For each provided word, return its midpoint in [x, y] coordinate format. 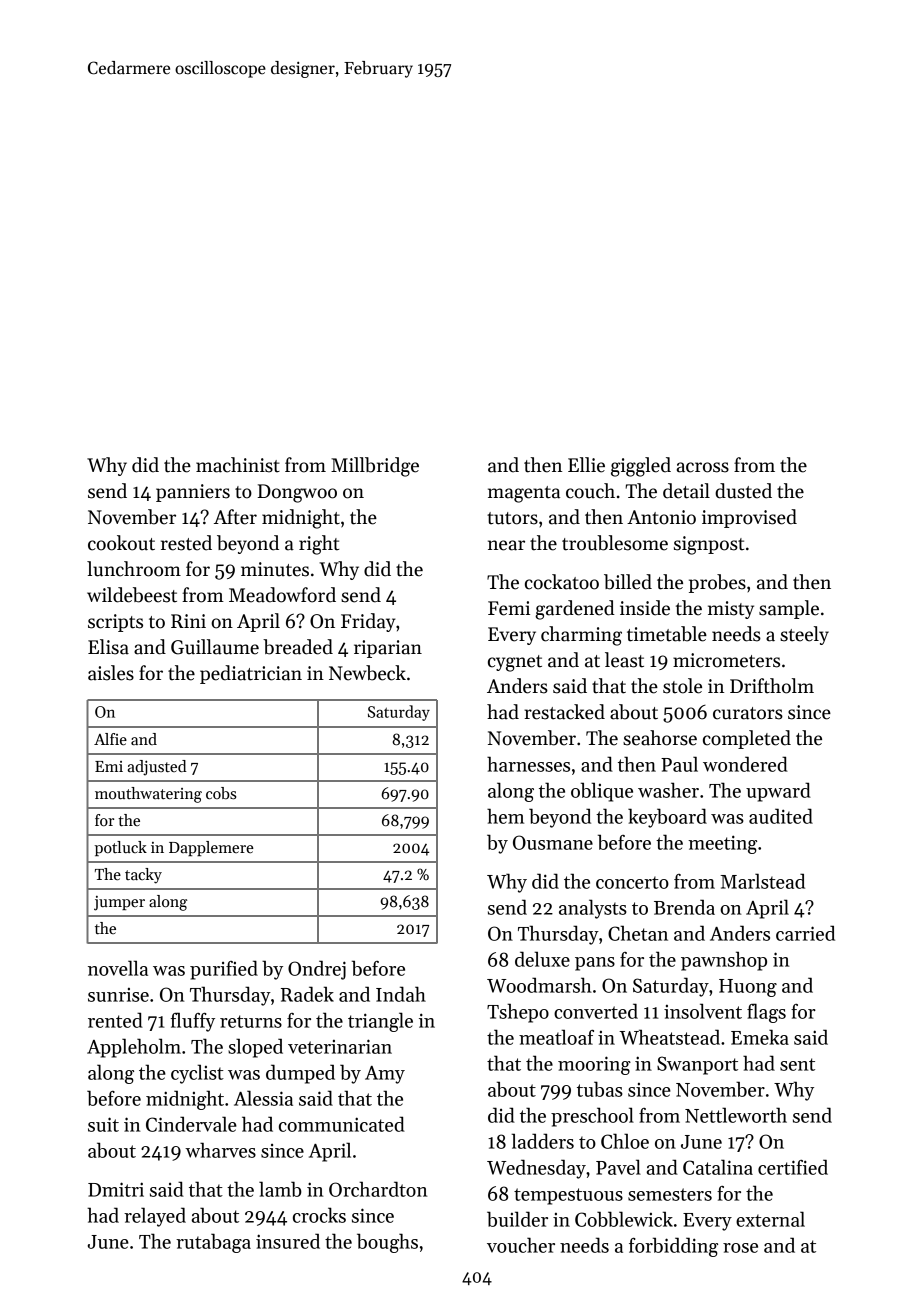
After [235, 517]
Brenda [684, 907]
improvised [749, 518]
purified [224, 970]
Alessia [263, 1098]
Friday [368, 622]
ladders [542, 1141]
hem [505, 816]
